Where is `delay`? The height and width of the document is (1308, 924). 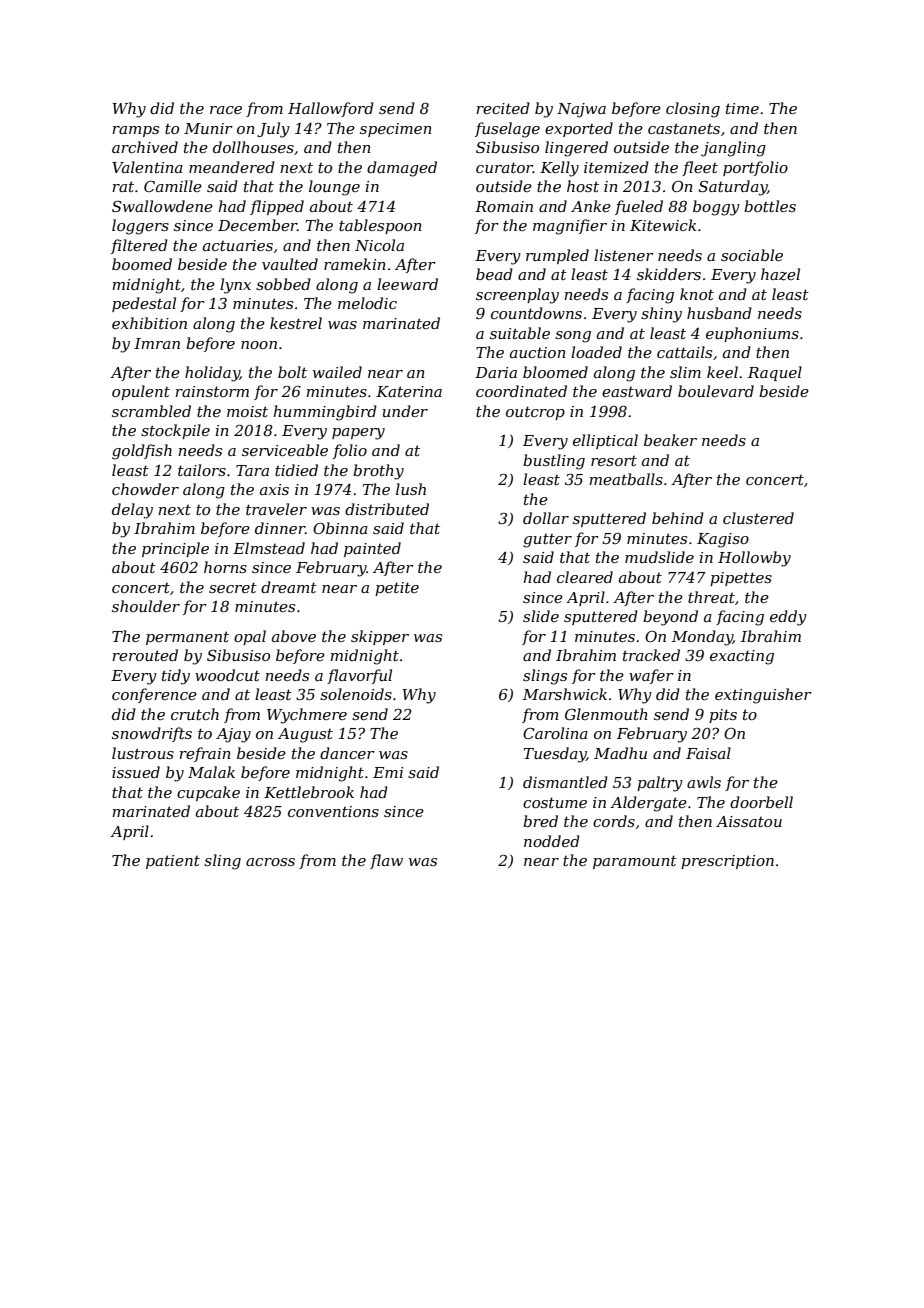 delay is located at coordinates (132, 511).
